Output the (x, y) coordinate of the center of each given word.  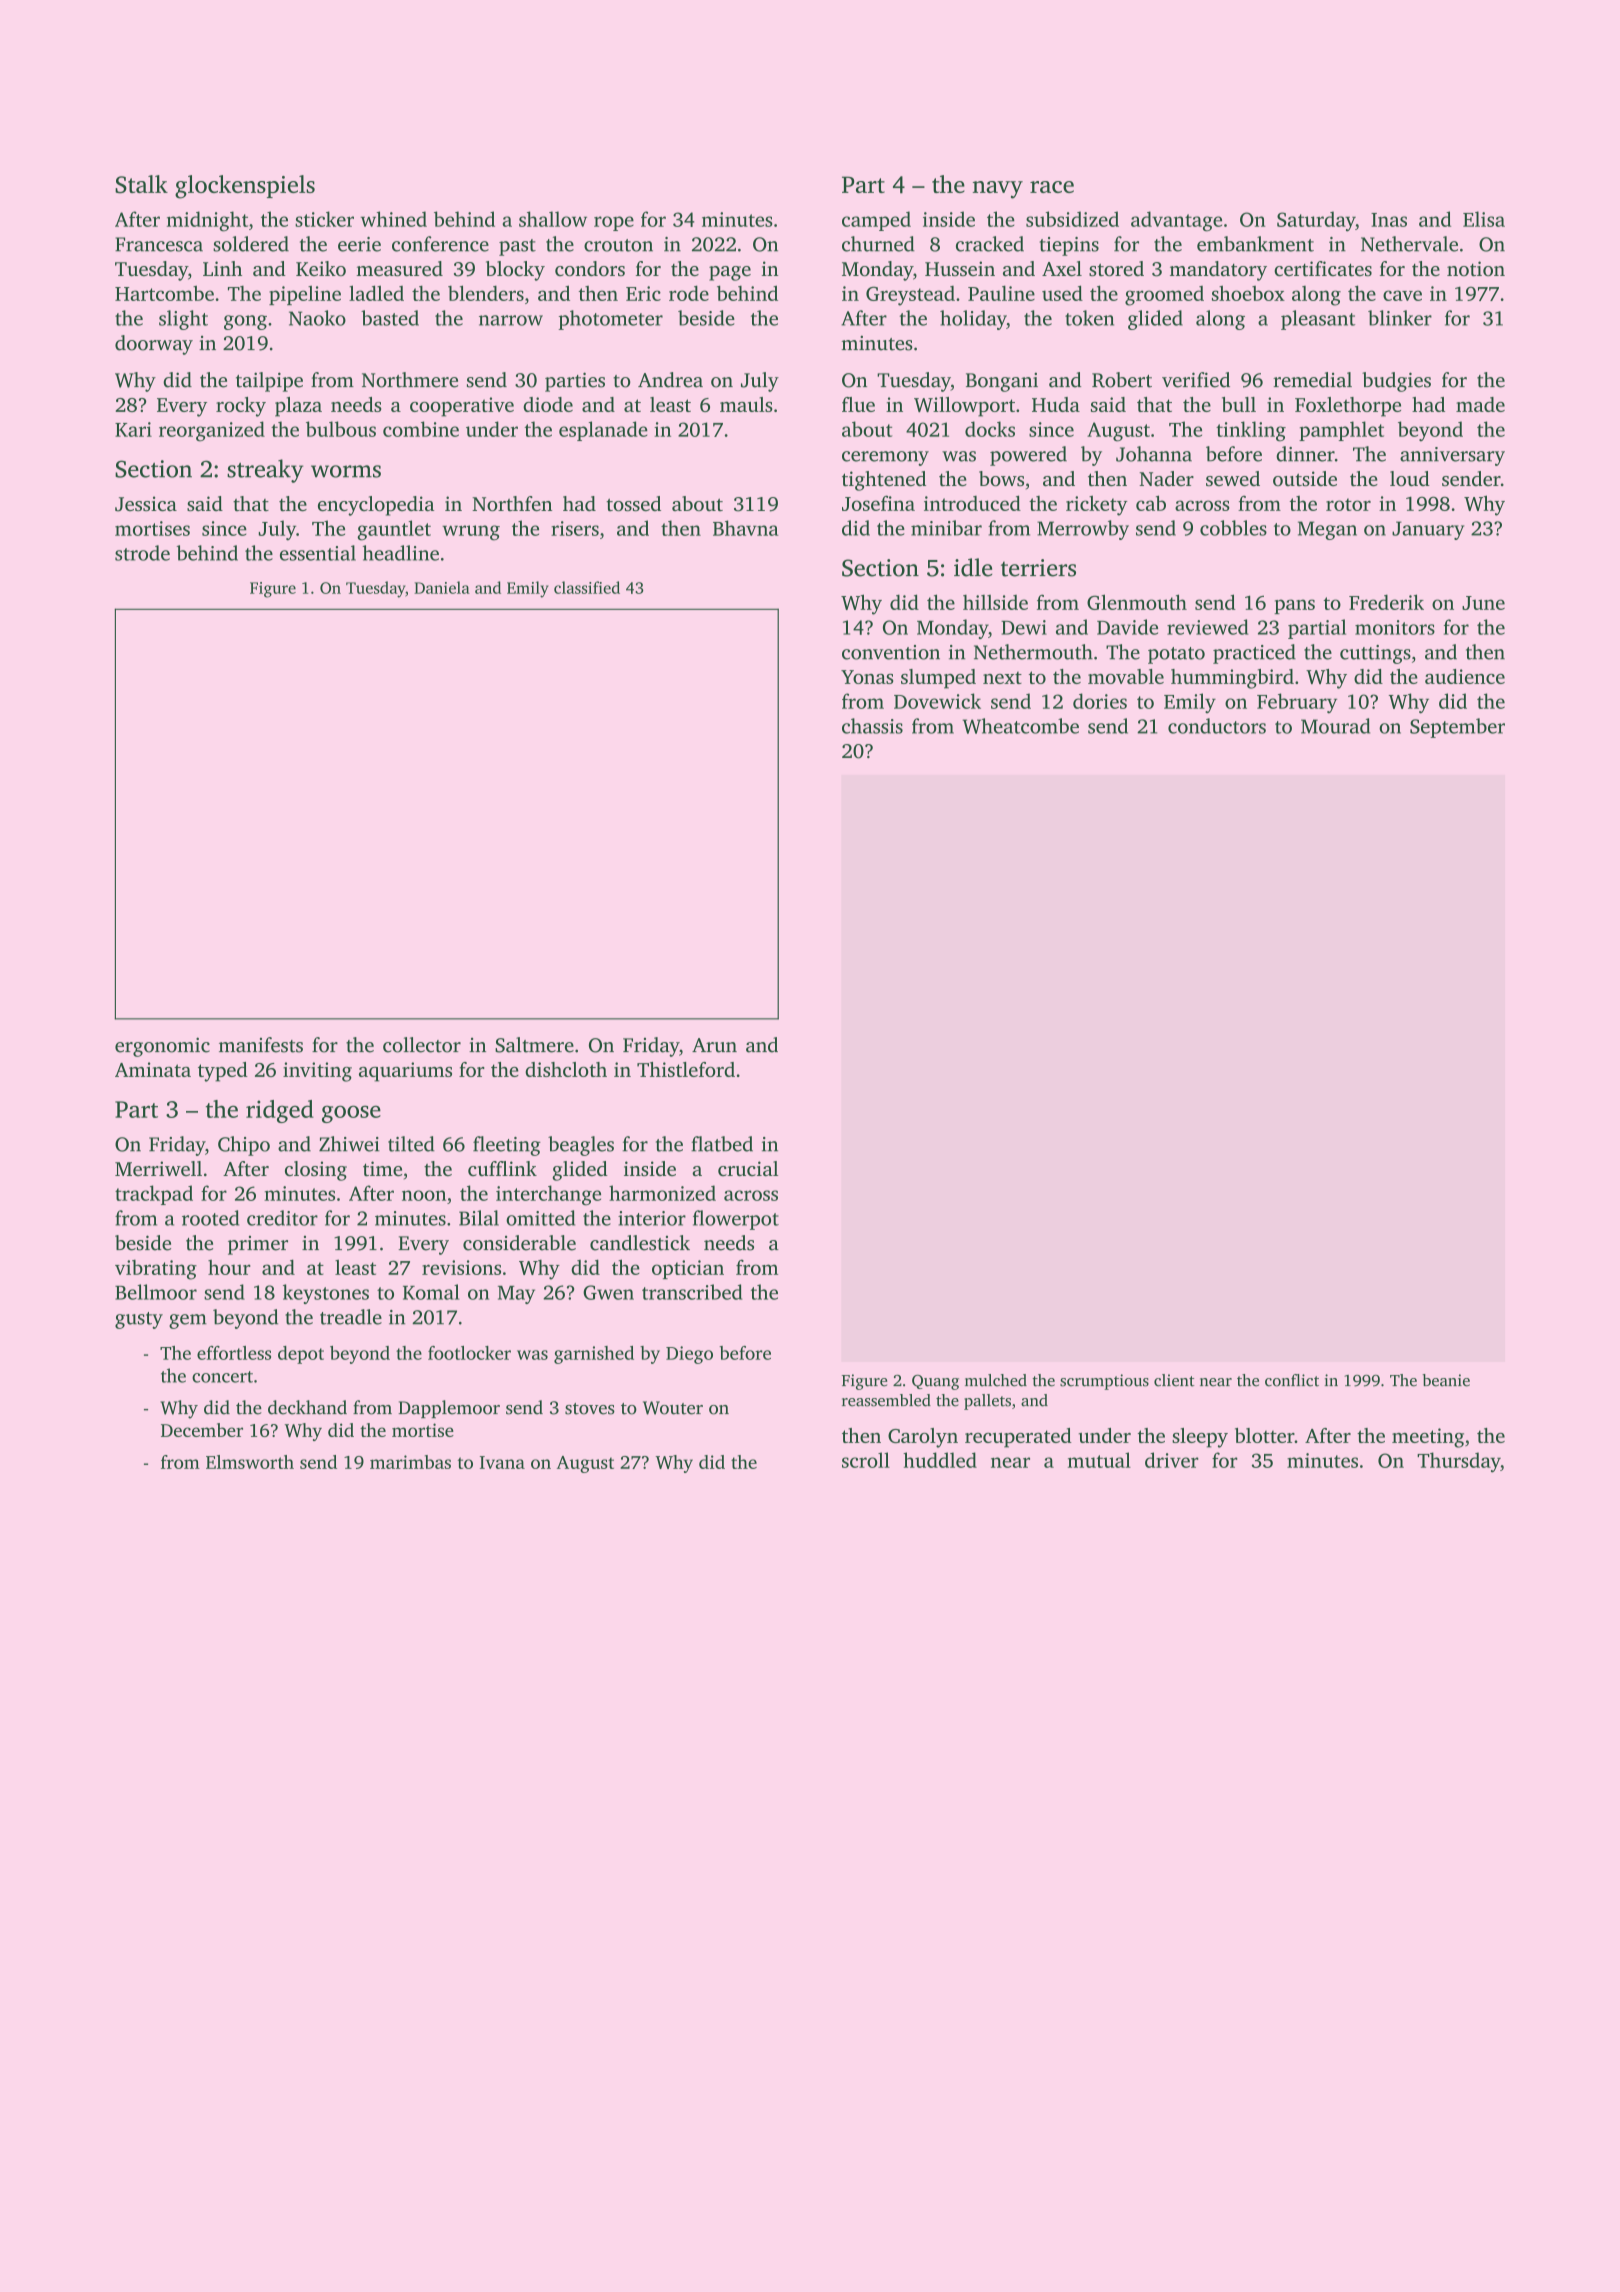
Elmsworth (250, 1462)
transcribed (692, 1292)
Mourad (1335, 726)
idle (973, 567)
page (730, 273)
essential (318, 553)
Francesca (159, 244)
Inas (1389, 220)
